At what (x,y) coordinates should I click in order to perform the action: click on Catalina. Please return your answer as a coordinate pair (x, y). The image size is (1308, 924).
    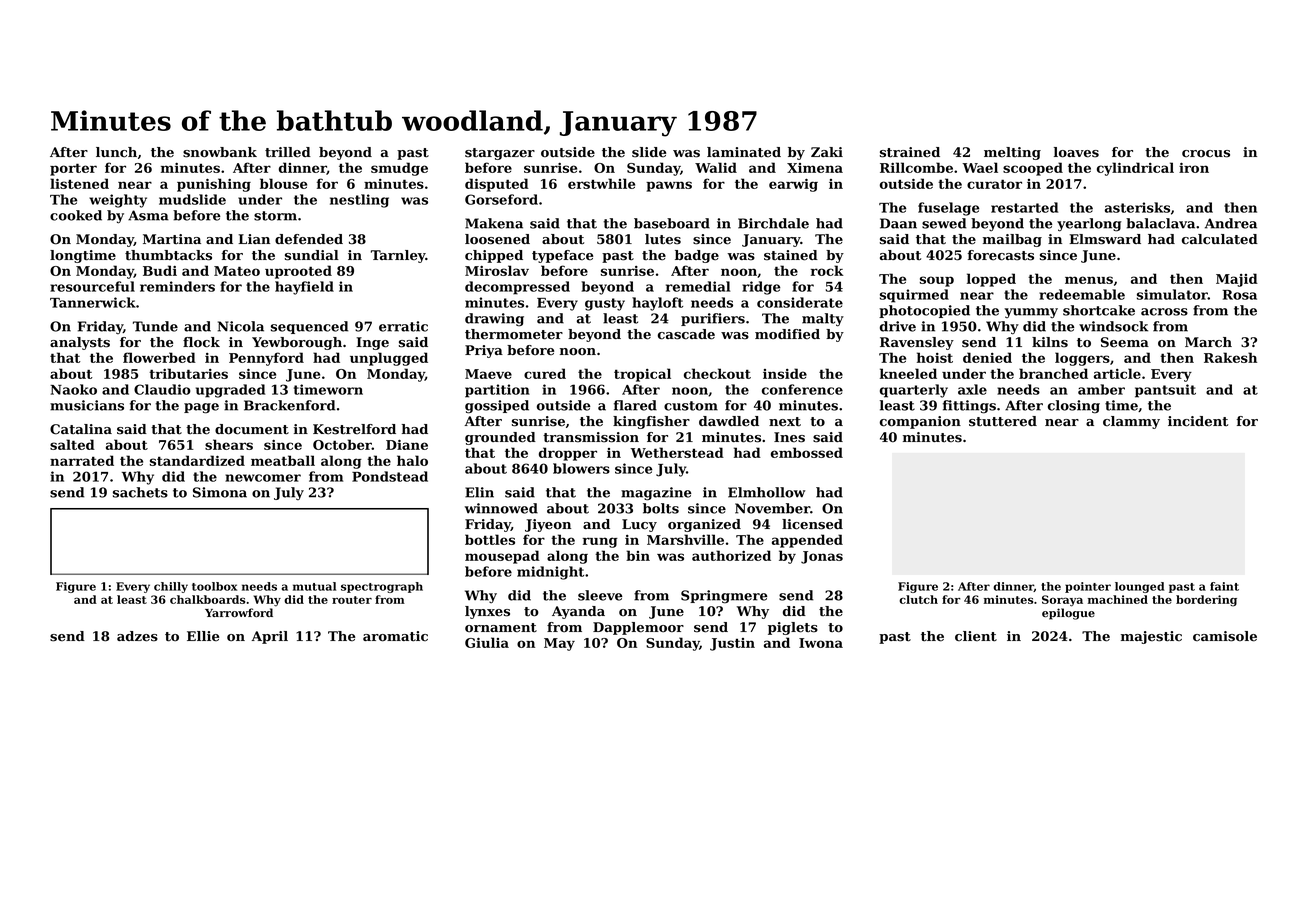
    Looking at the image, I should click on (81, 429).
